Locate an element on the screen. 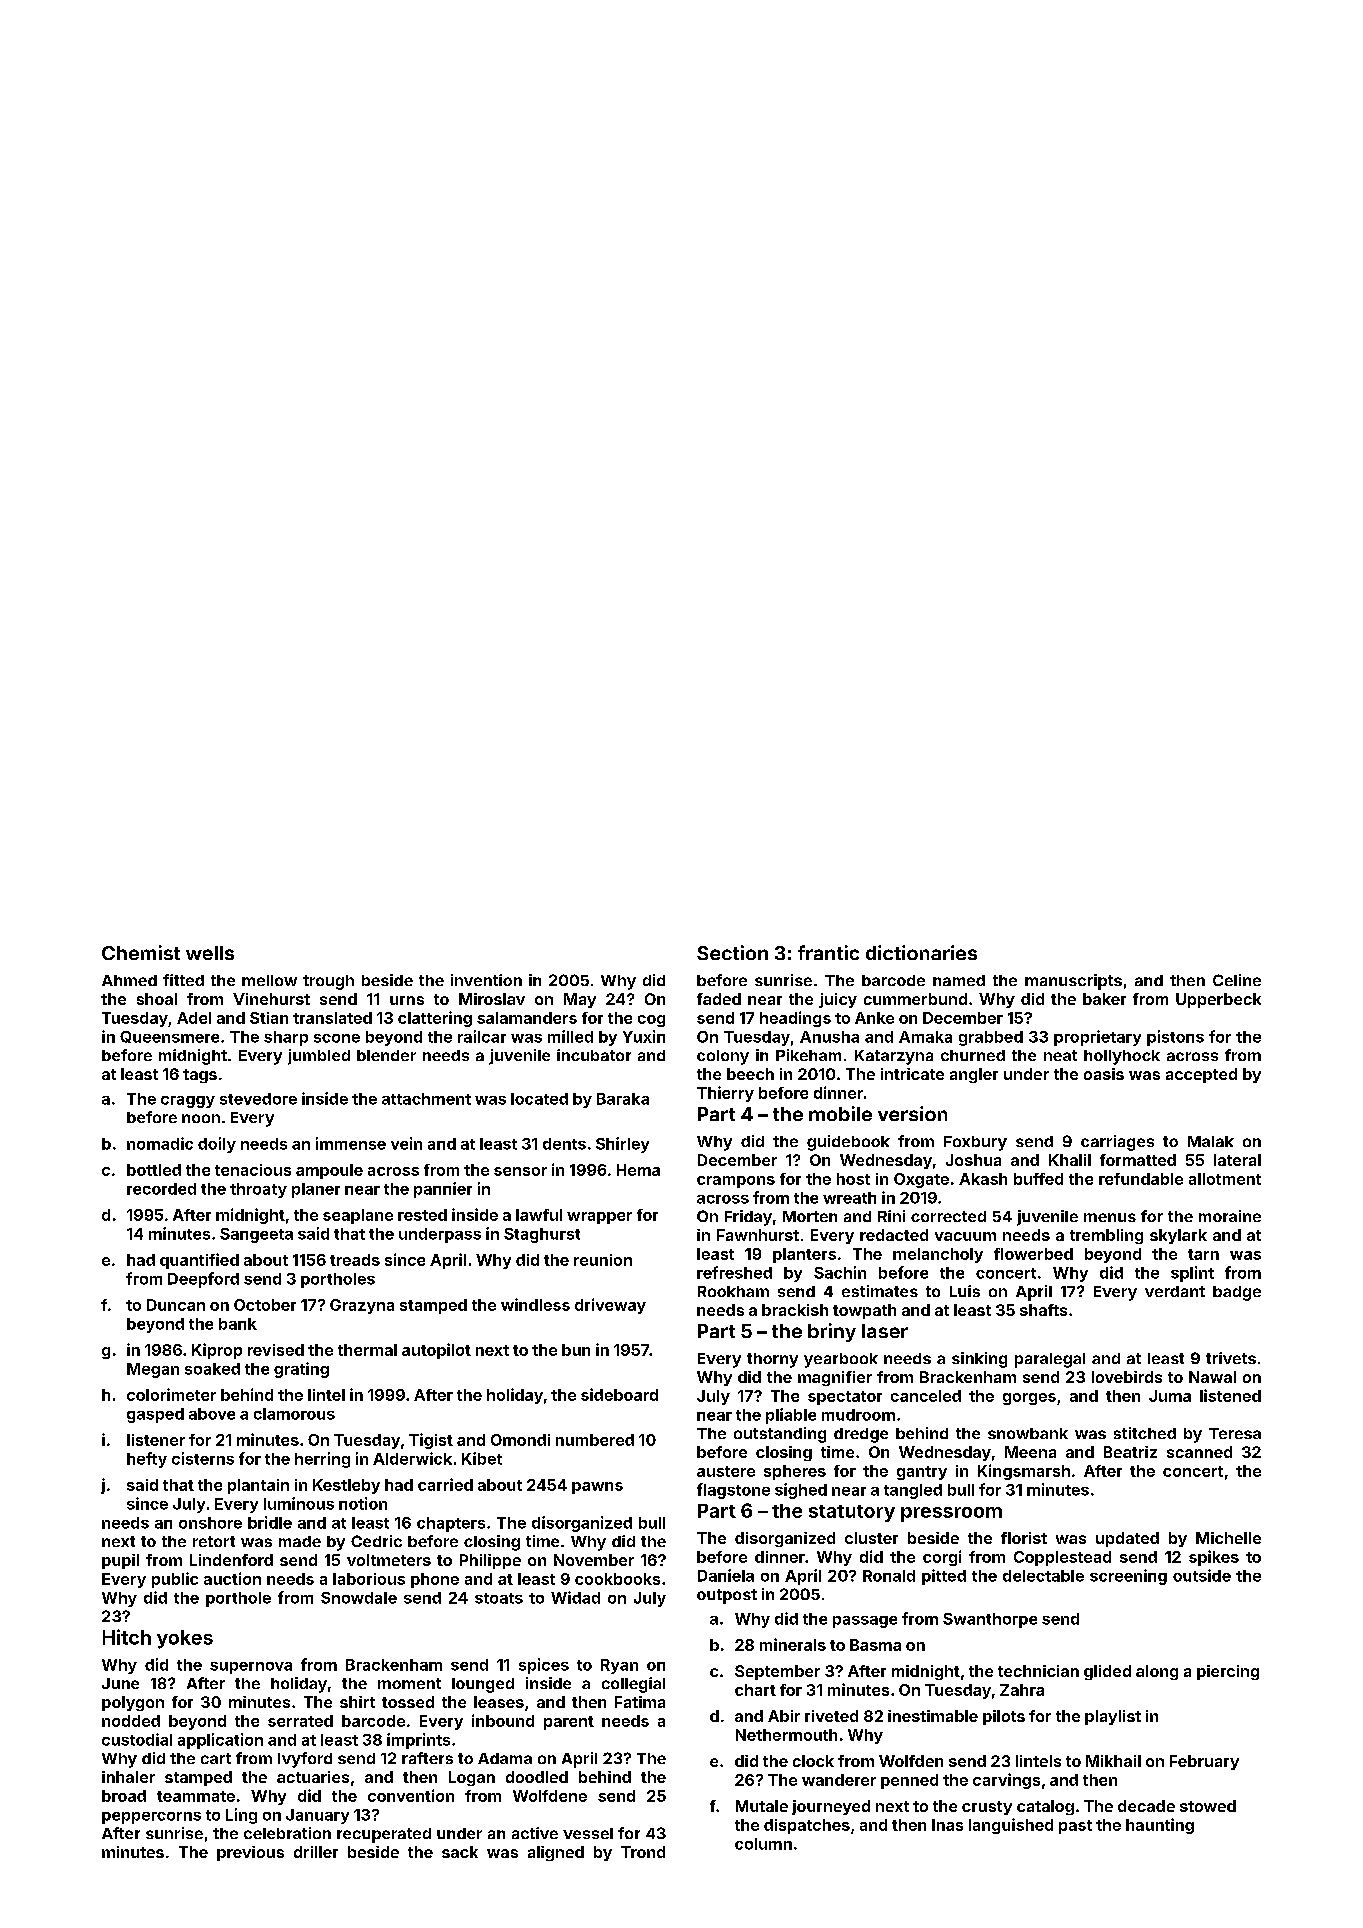  Swanthorpe is located at coordinates (990, 1620).
